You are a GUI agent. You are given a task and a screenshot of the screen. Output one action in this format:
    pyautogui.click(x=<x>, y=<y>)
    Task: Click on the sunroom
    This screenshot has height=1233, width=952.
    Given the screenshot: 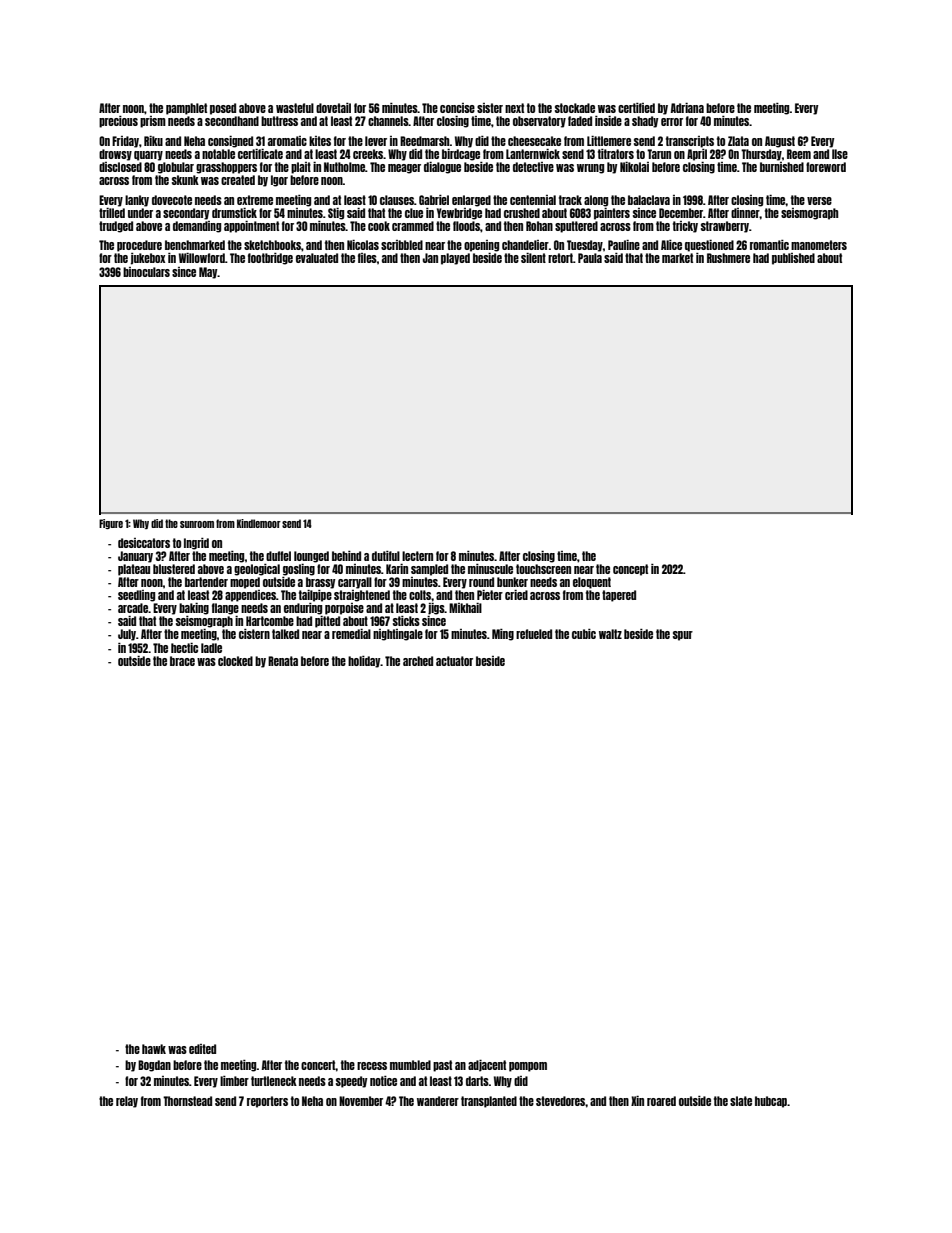 What is the action you would take?
    pyautogui.click(x=197, y=524)
